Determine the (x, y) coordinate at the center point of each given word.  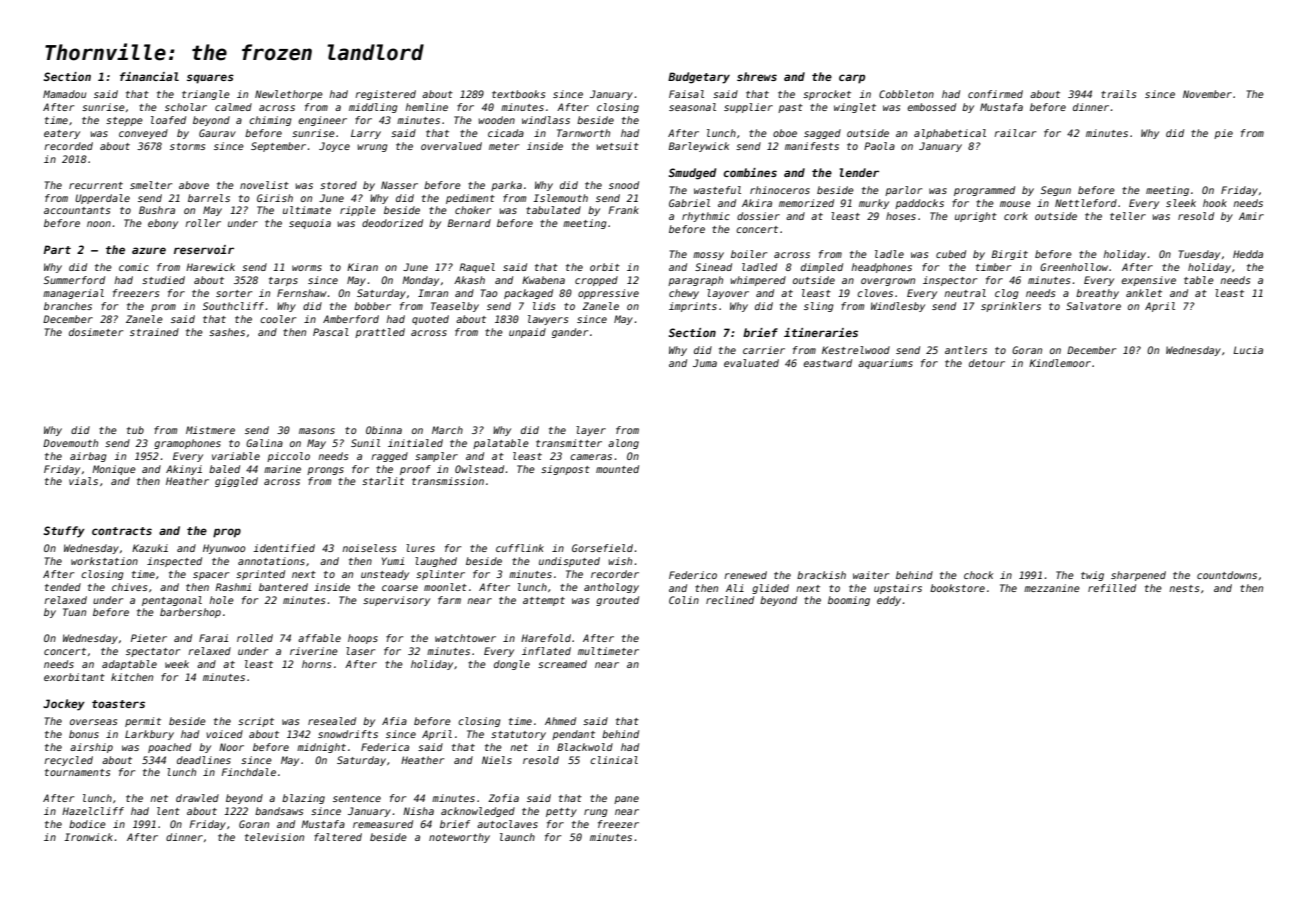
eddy (889, 601)
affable (319, 638)
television (274, 837)
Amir (1251, 216)
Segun (1056, 191)
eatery (62, 134)
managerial (73, 294)
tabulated (553, 210)
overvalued (451, 146)
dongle (512, 665)
